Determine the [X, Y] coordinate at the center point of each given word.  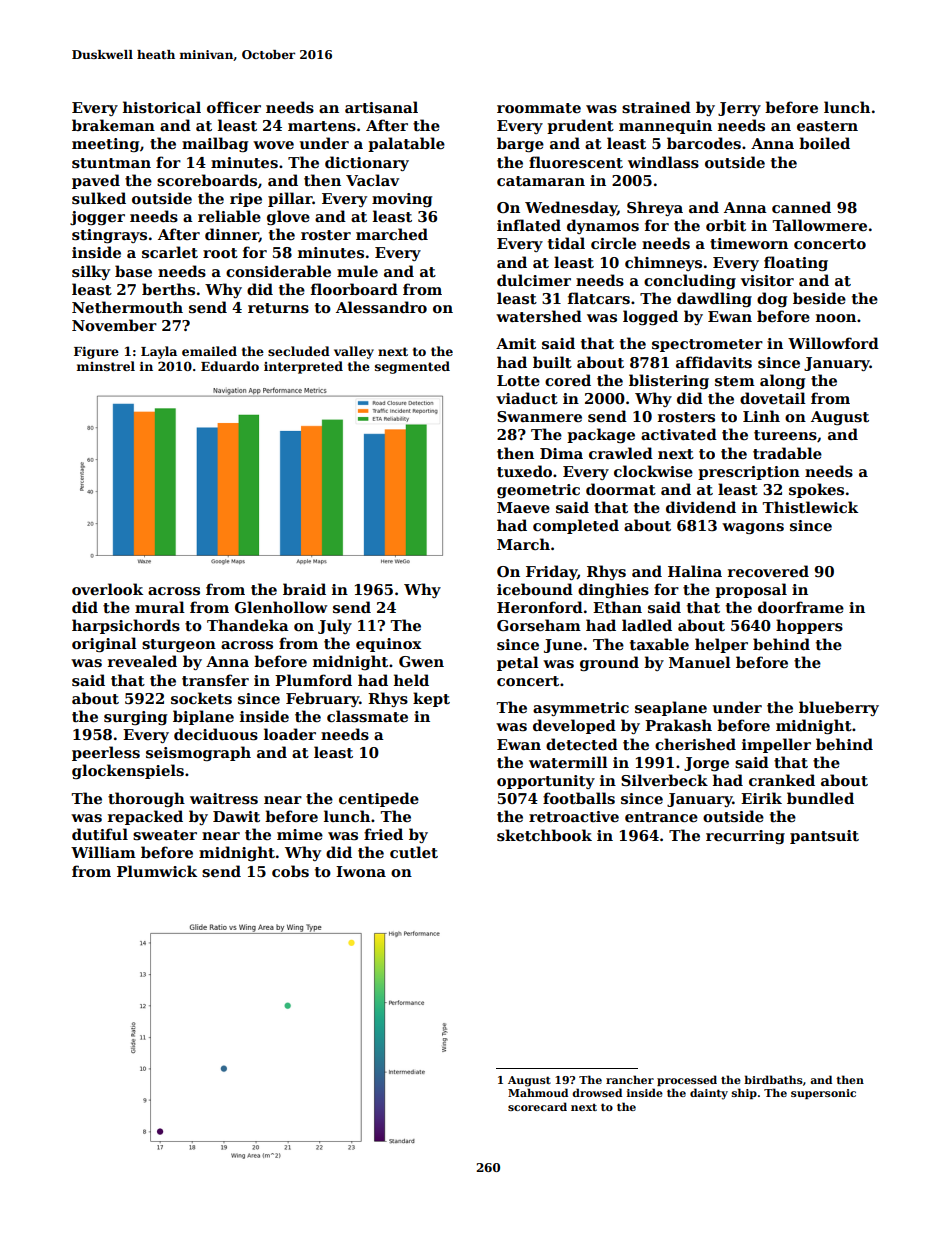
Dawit [236, 816]
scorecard [537, 1106]
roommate [539, 108]
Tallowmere [819, 225]
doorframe [801, 607]
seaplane [671, 708]
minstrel [106, 366]
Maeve [523, 507]
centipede [379, 799]
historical [162, 107]
